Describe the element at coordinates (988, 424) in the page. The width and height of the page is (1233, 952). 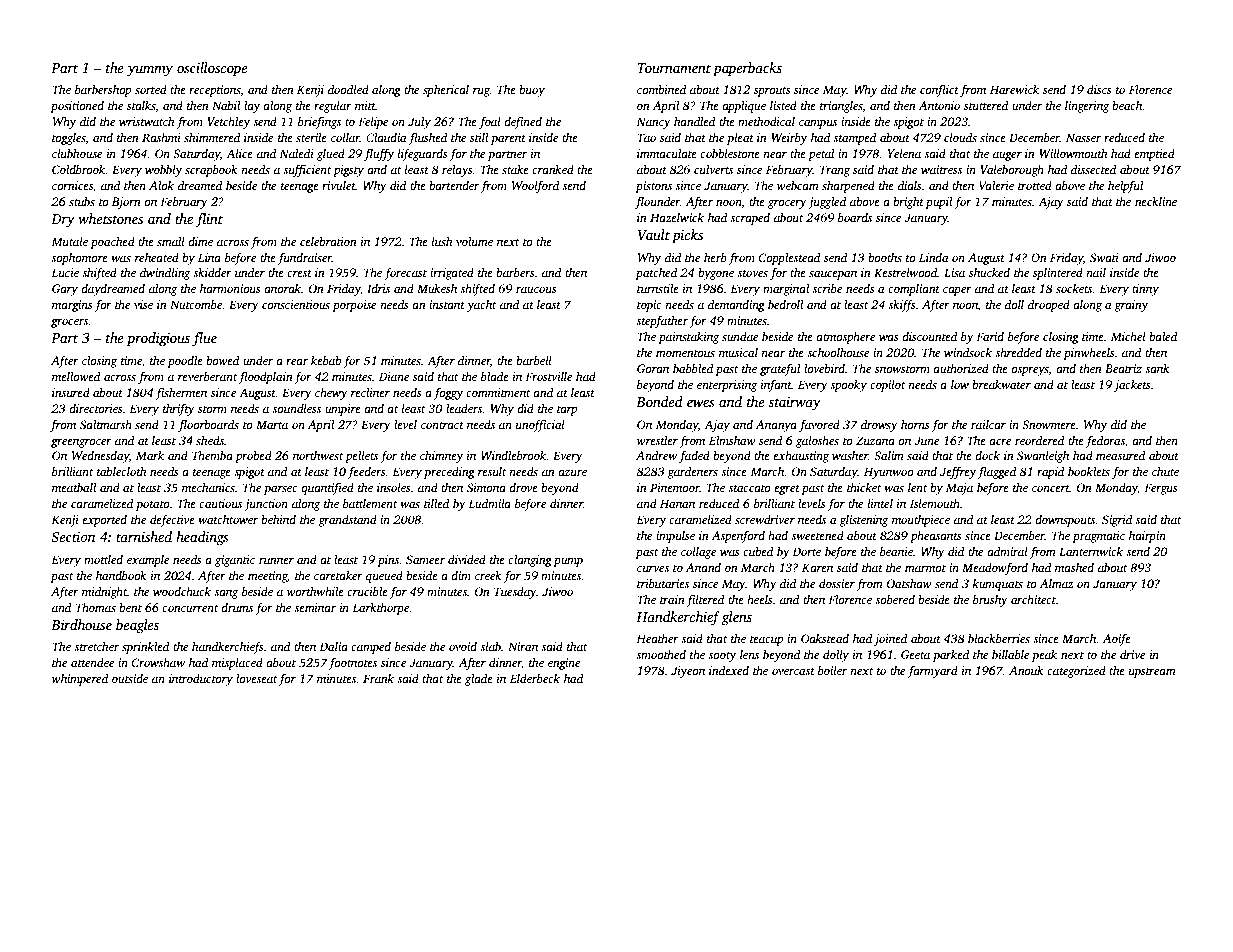
I see `railcar` at that location.
